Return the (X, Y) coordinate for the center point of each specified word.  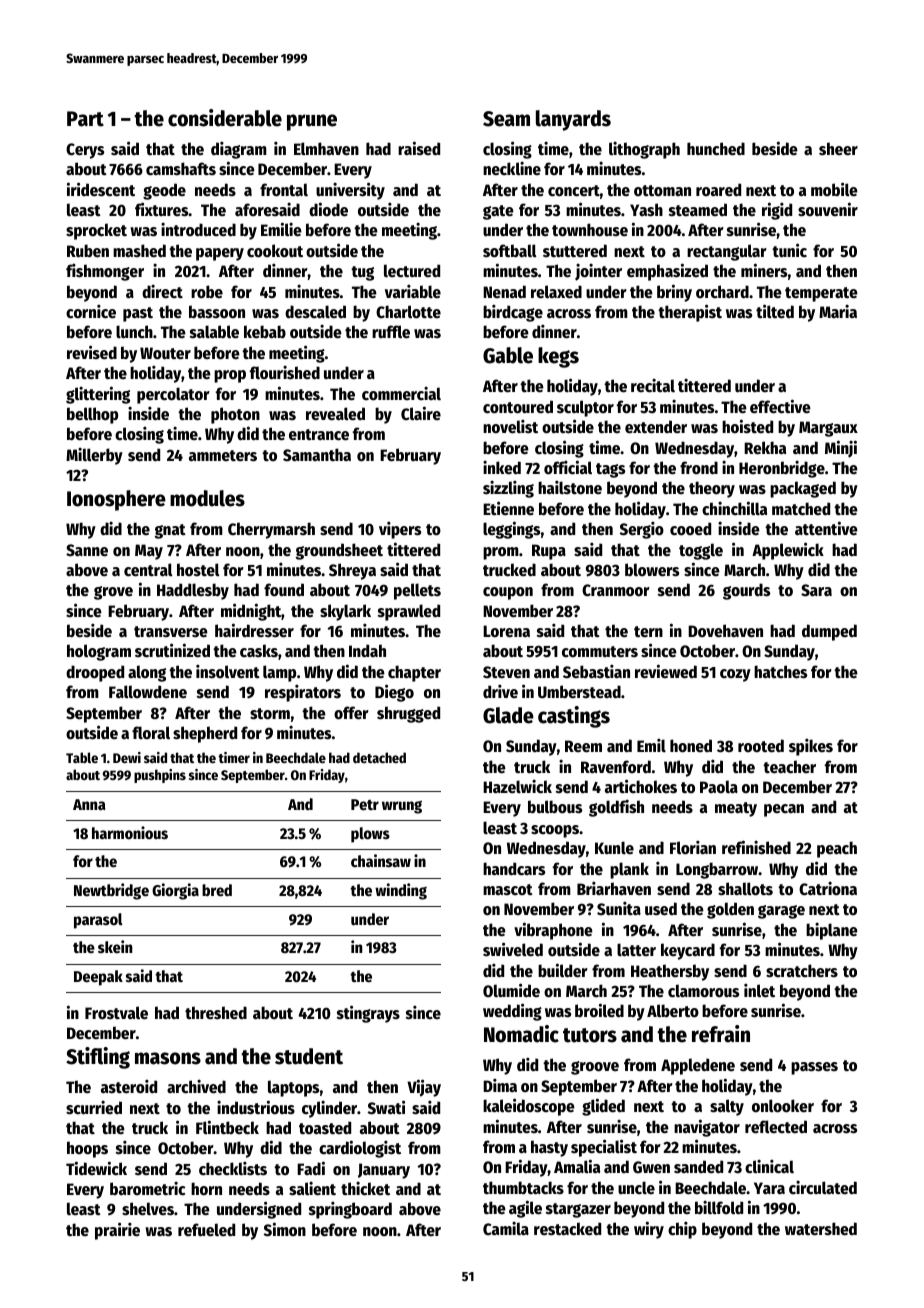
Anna (89, 804)
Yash (646, 210)
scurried (94, 1107)
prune (312, 122)
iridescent (101, 189)
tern (648, 632)
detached (379, 757)
